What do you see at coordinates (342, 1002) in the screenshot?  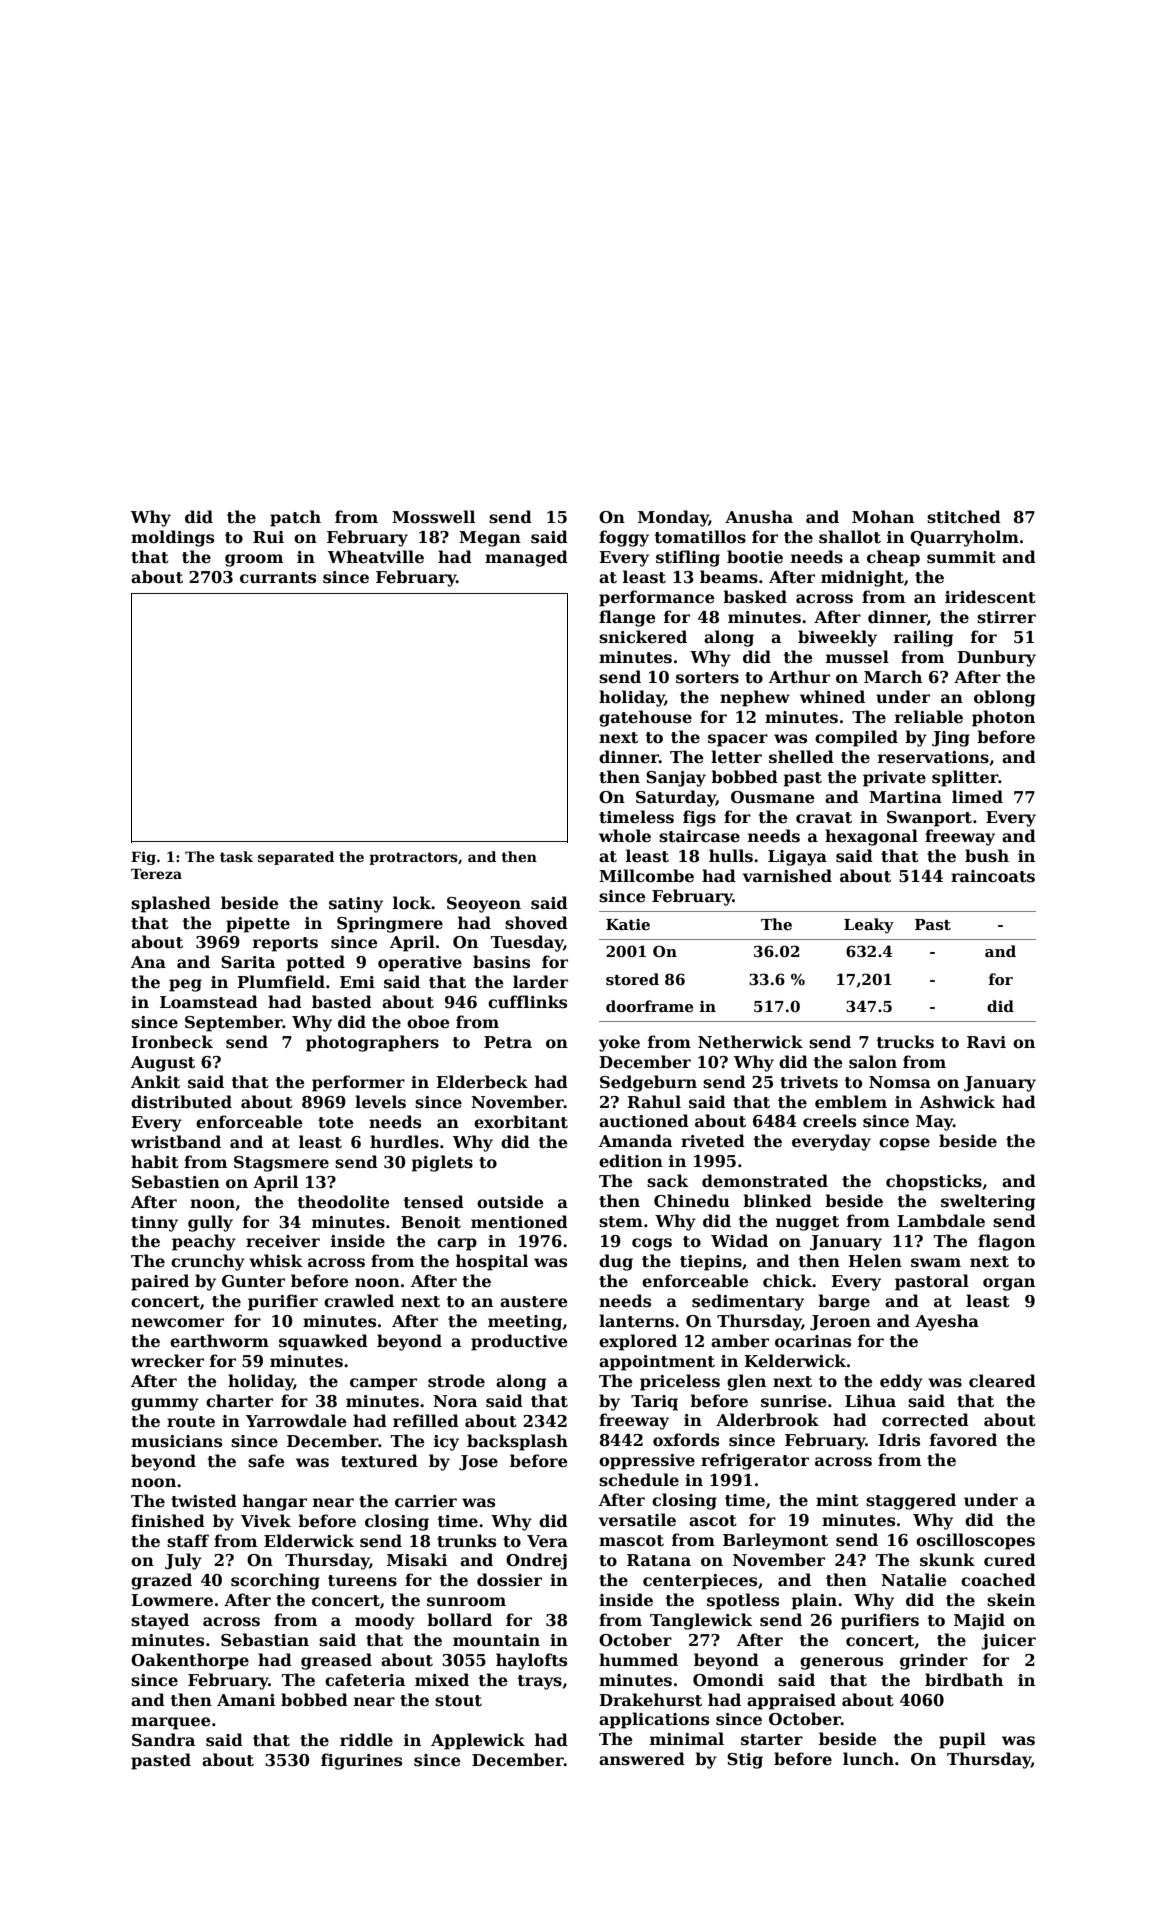 I see `basted` at bounding box center [342, 1002].
